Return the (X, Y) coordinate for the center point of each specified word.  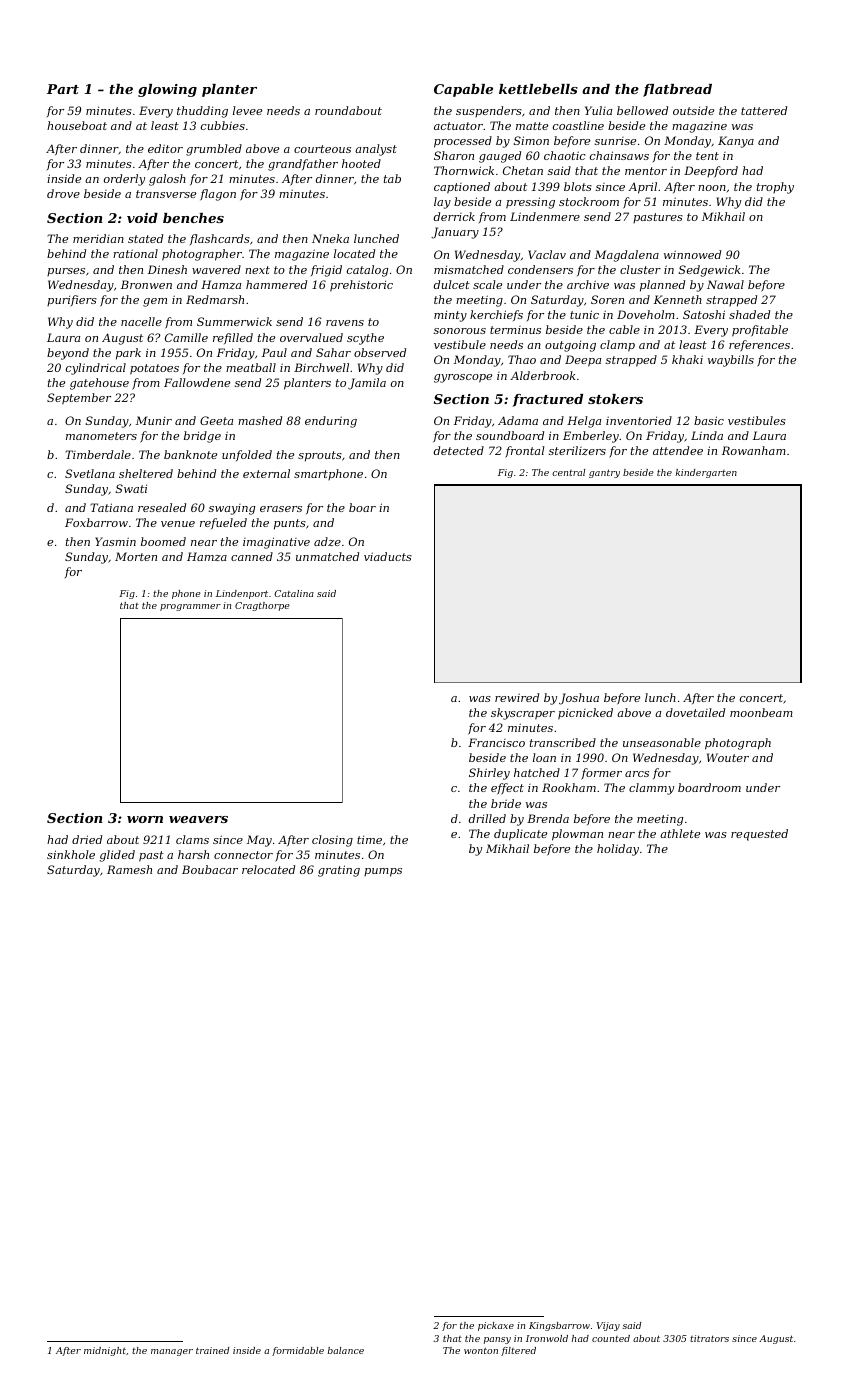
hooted (361, 163)
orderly (124, 180)
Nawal (725, 284)
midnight (105, 1351)
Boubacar (210, 869)
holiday (618, 850)
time (369, 839)
